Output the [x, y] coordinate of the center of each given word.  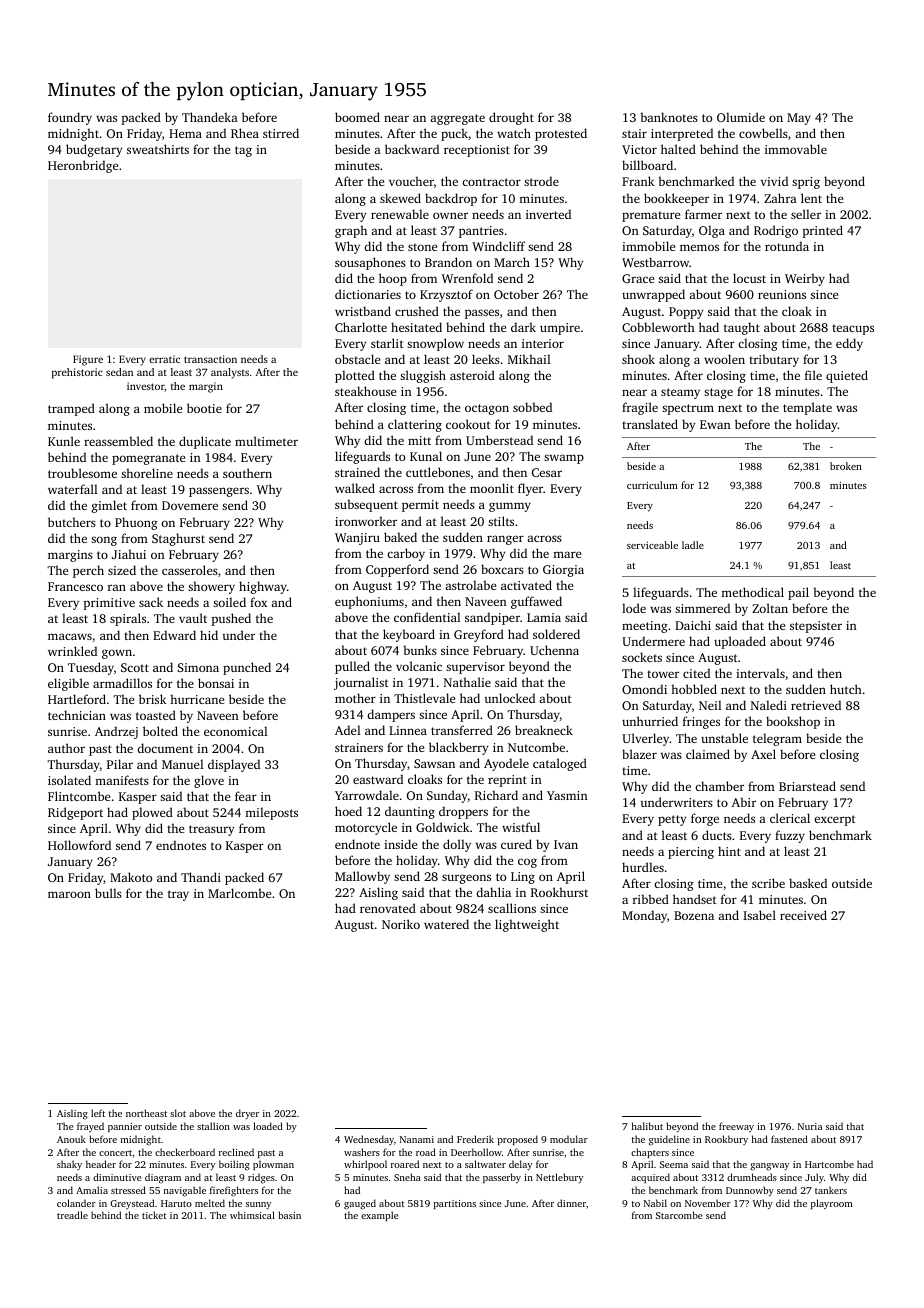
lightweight [527, 925]
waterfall [72, 489]
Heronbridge [83, 166]
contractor [491, 182]
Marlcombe [239, 893]
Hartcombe [829, 1164]
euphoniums [369, 602]
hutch [846, 689]
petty [672, 820]
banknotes [669, 117]
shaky [69, 1165]
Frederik [475, 1139]
